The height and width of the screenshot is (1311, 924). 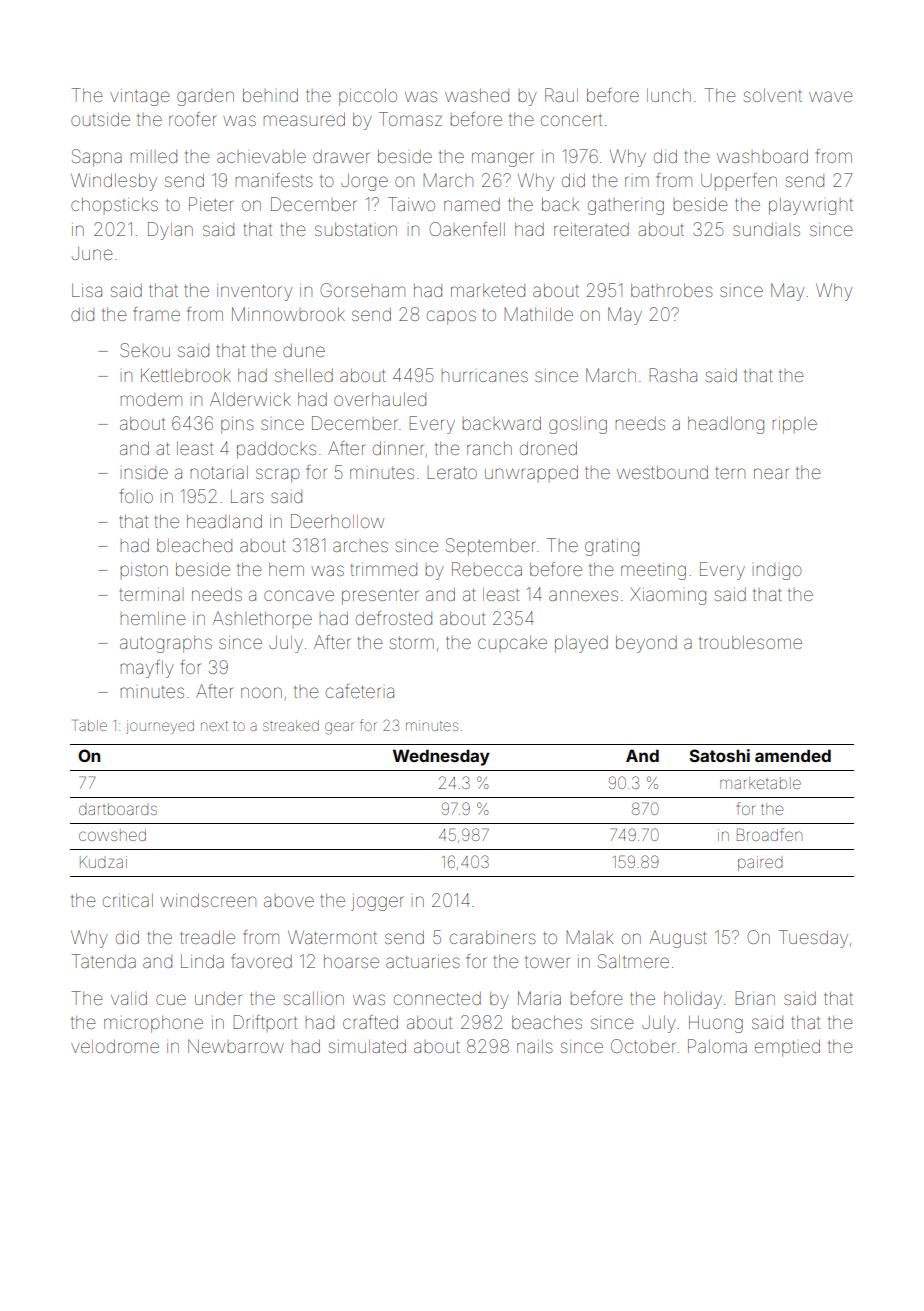 I want to click on near, so click(x=771, y=473).
